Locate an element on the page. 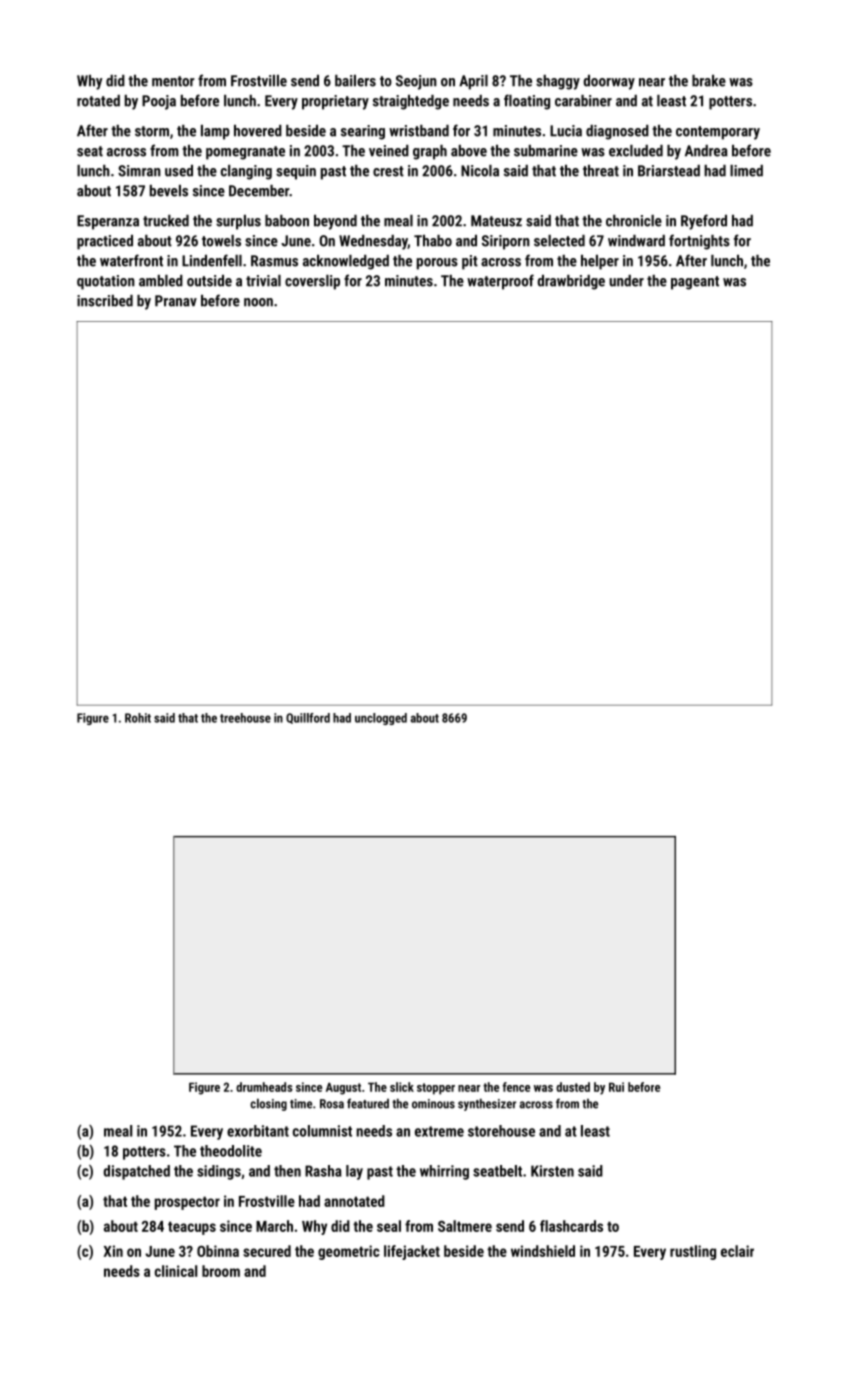 The image size is (849, 1400). August is located at coordinates (343, 1088).
